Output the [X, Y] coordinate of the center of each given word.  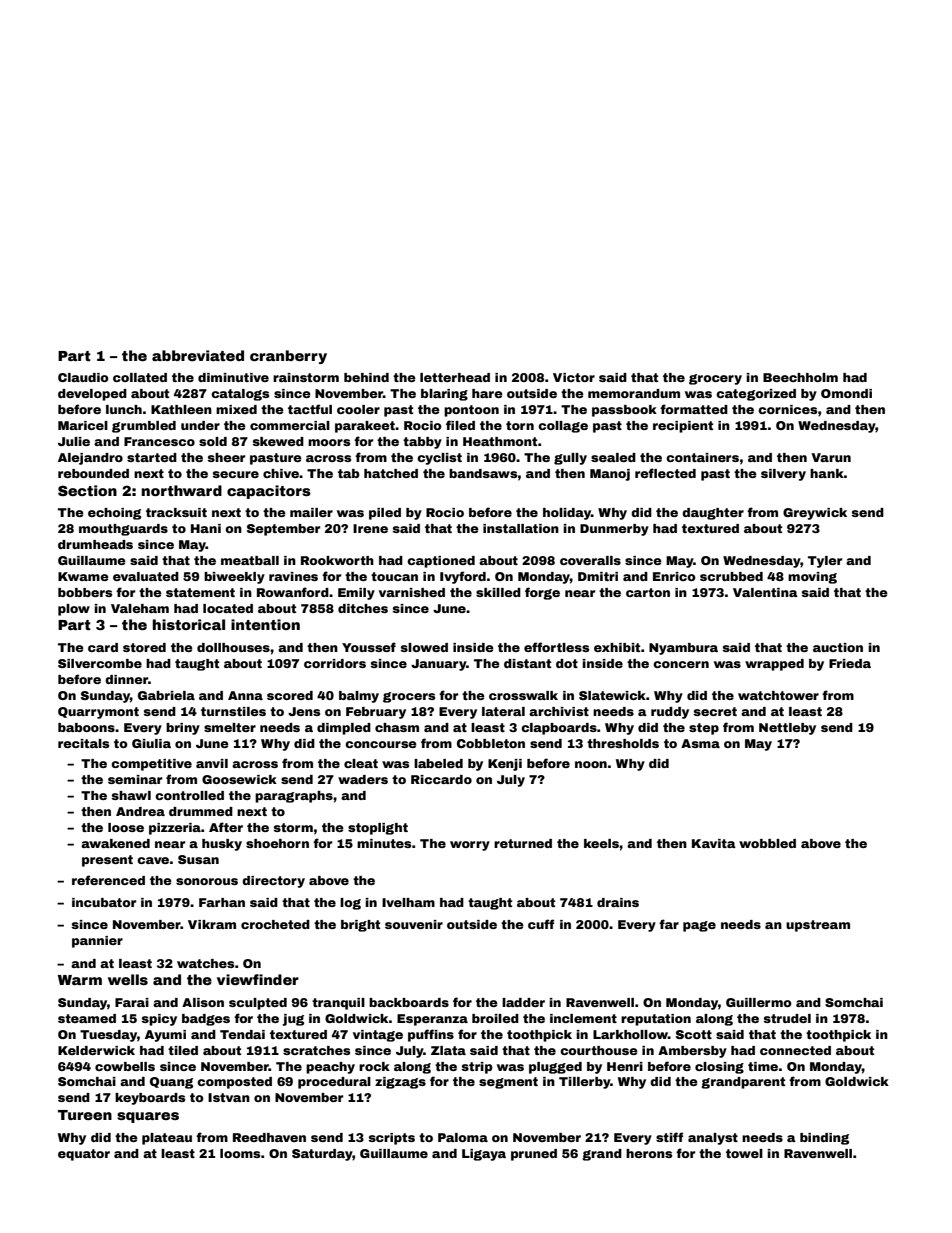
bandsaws [483, 473]
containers [702, 457]
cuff [541, 924]
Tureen [85, 1115]
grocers [409, 697]
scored [290, 695]
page [699, 926]
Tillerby [584, 1083]
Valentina [765, 592]
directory [273, 882]
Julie [74, 441]
